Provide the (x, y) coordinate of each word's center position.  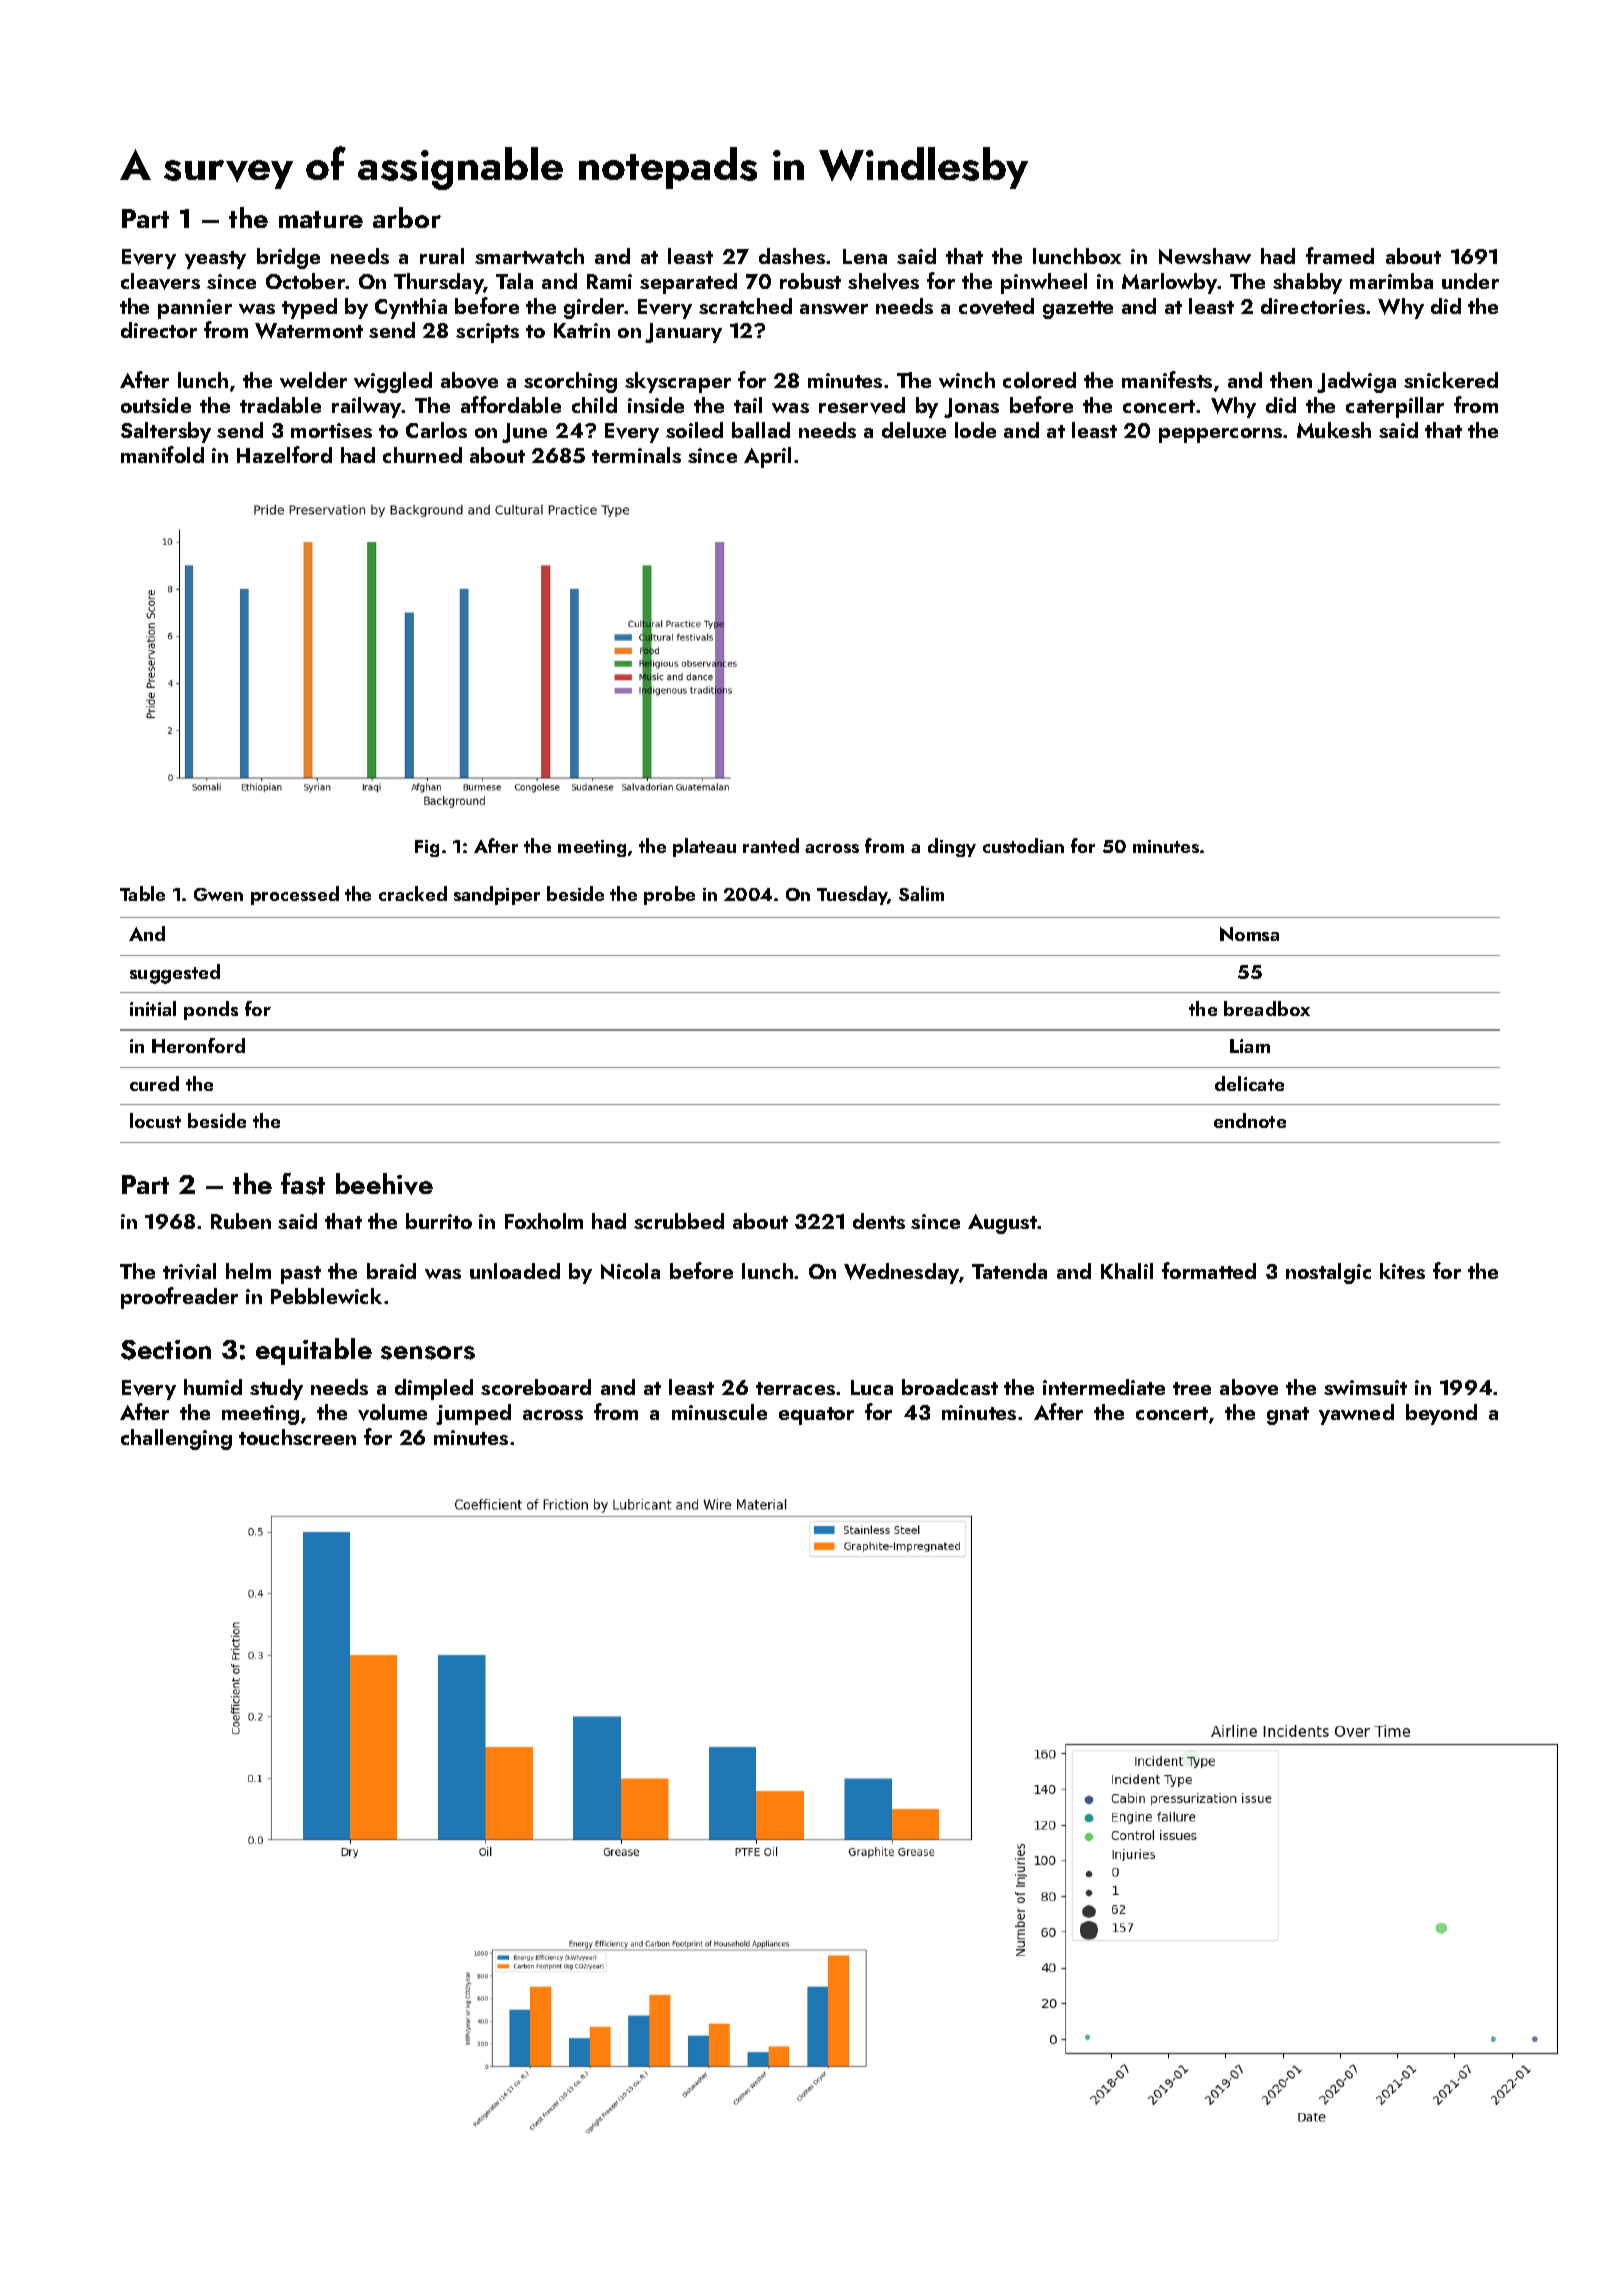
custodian (1023, 845)
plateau (704, 847)
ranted (771, 845)
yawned (1356, 1414)
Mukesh (1334, 430)
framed (1340, 255)
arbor (407, 217)
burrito (439, 1221)
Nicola (630, 1271)
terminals (636, 455)
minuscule (719, 1412)
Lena (865, 256)
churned (422, 455)
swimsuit (1365, 1387)
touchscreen (297, 1437)
